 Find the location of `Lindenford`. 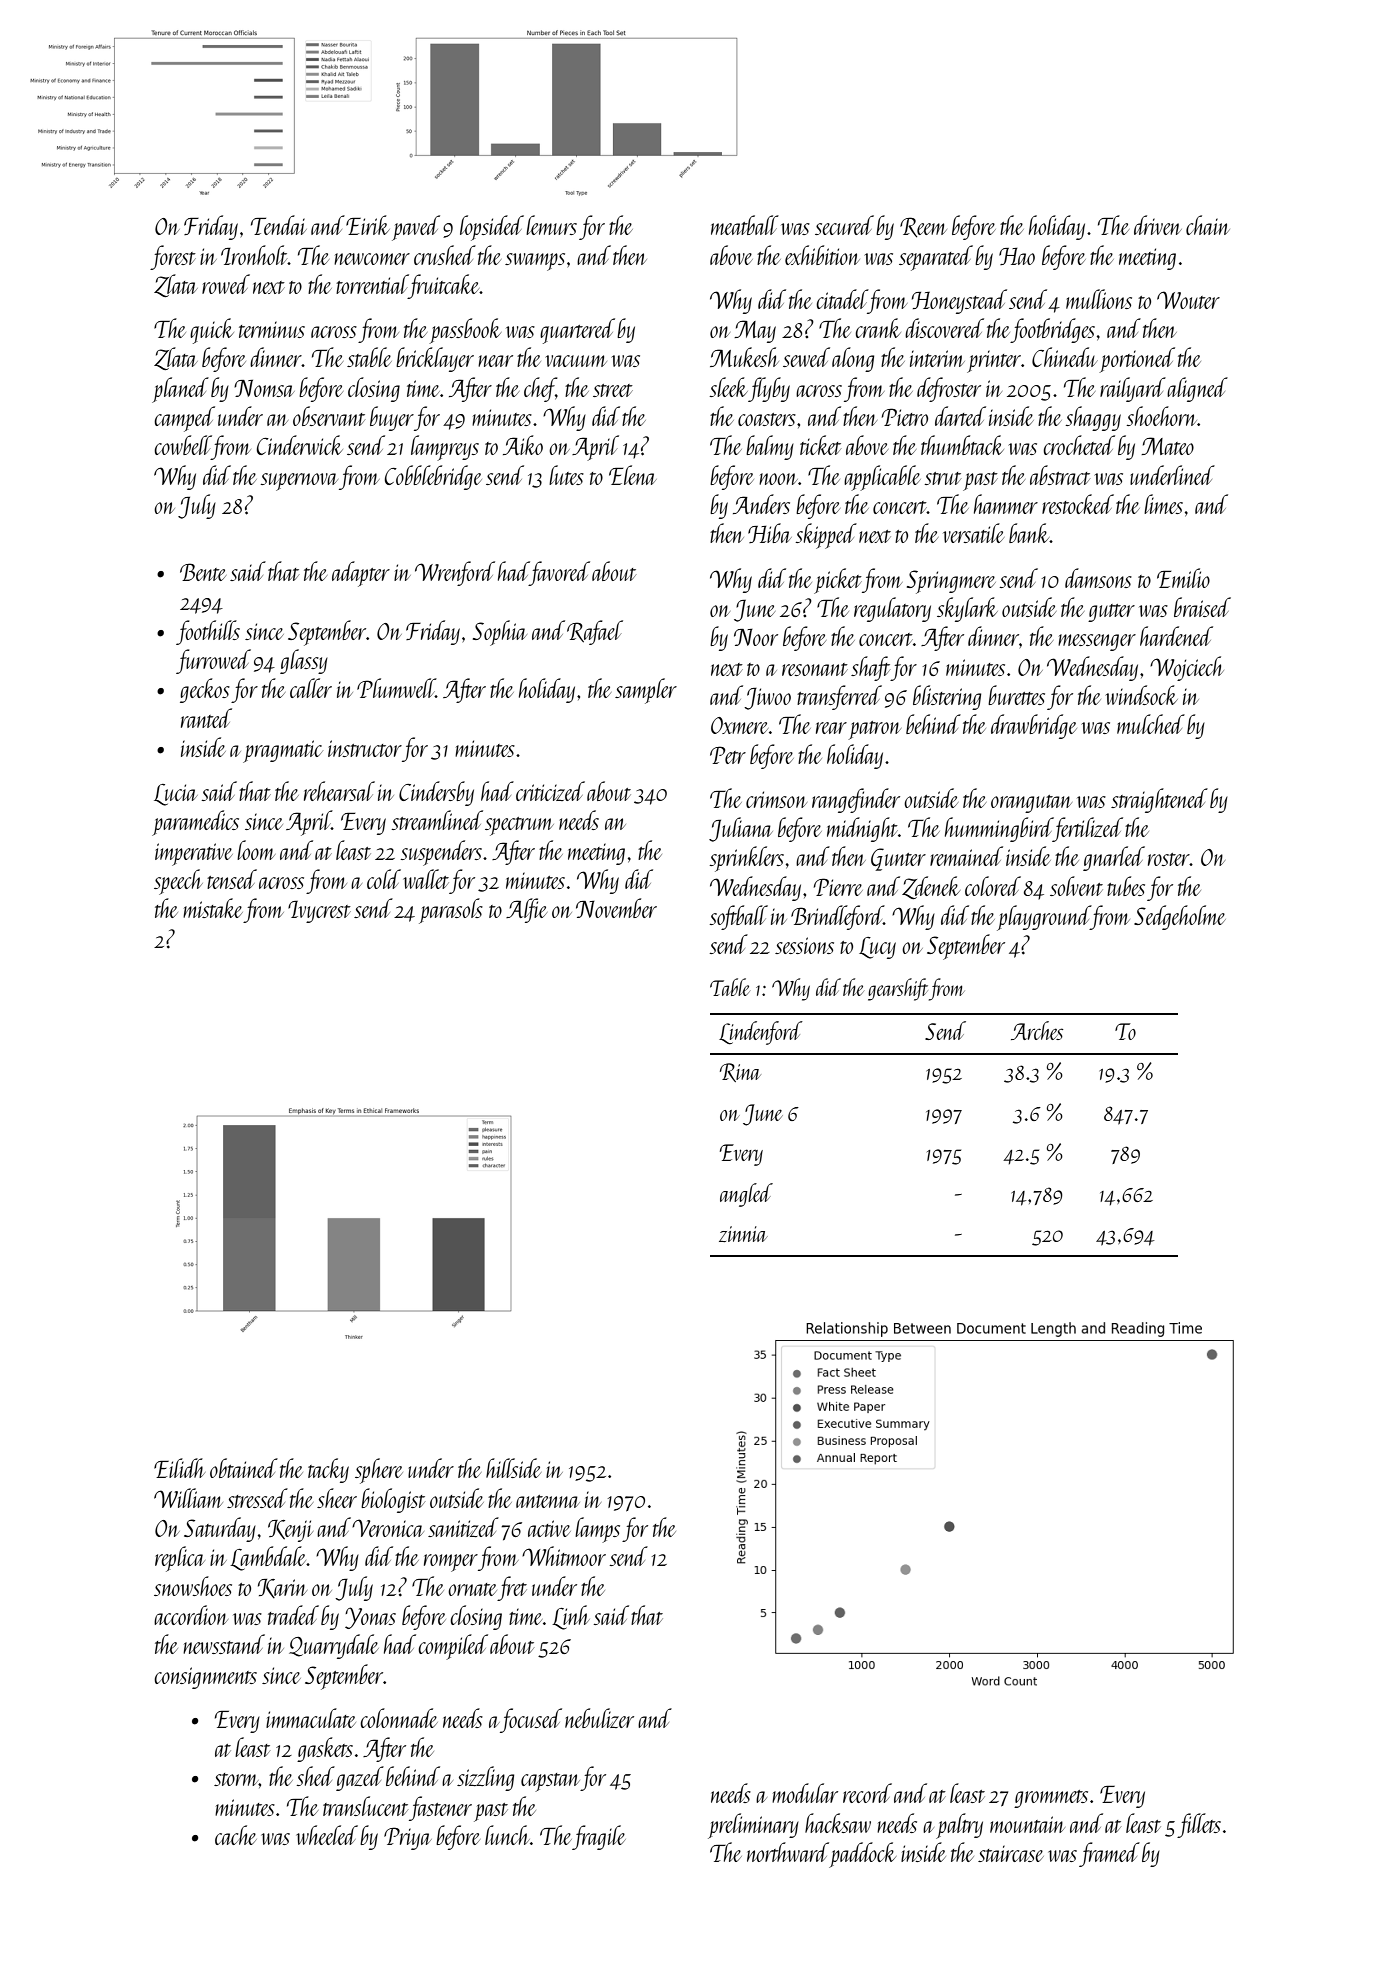

Lindenford is located at coordinates (761, 1033).
